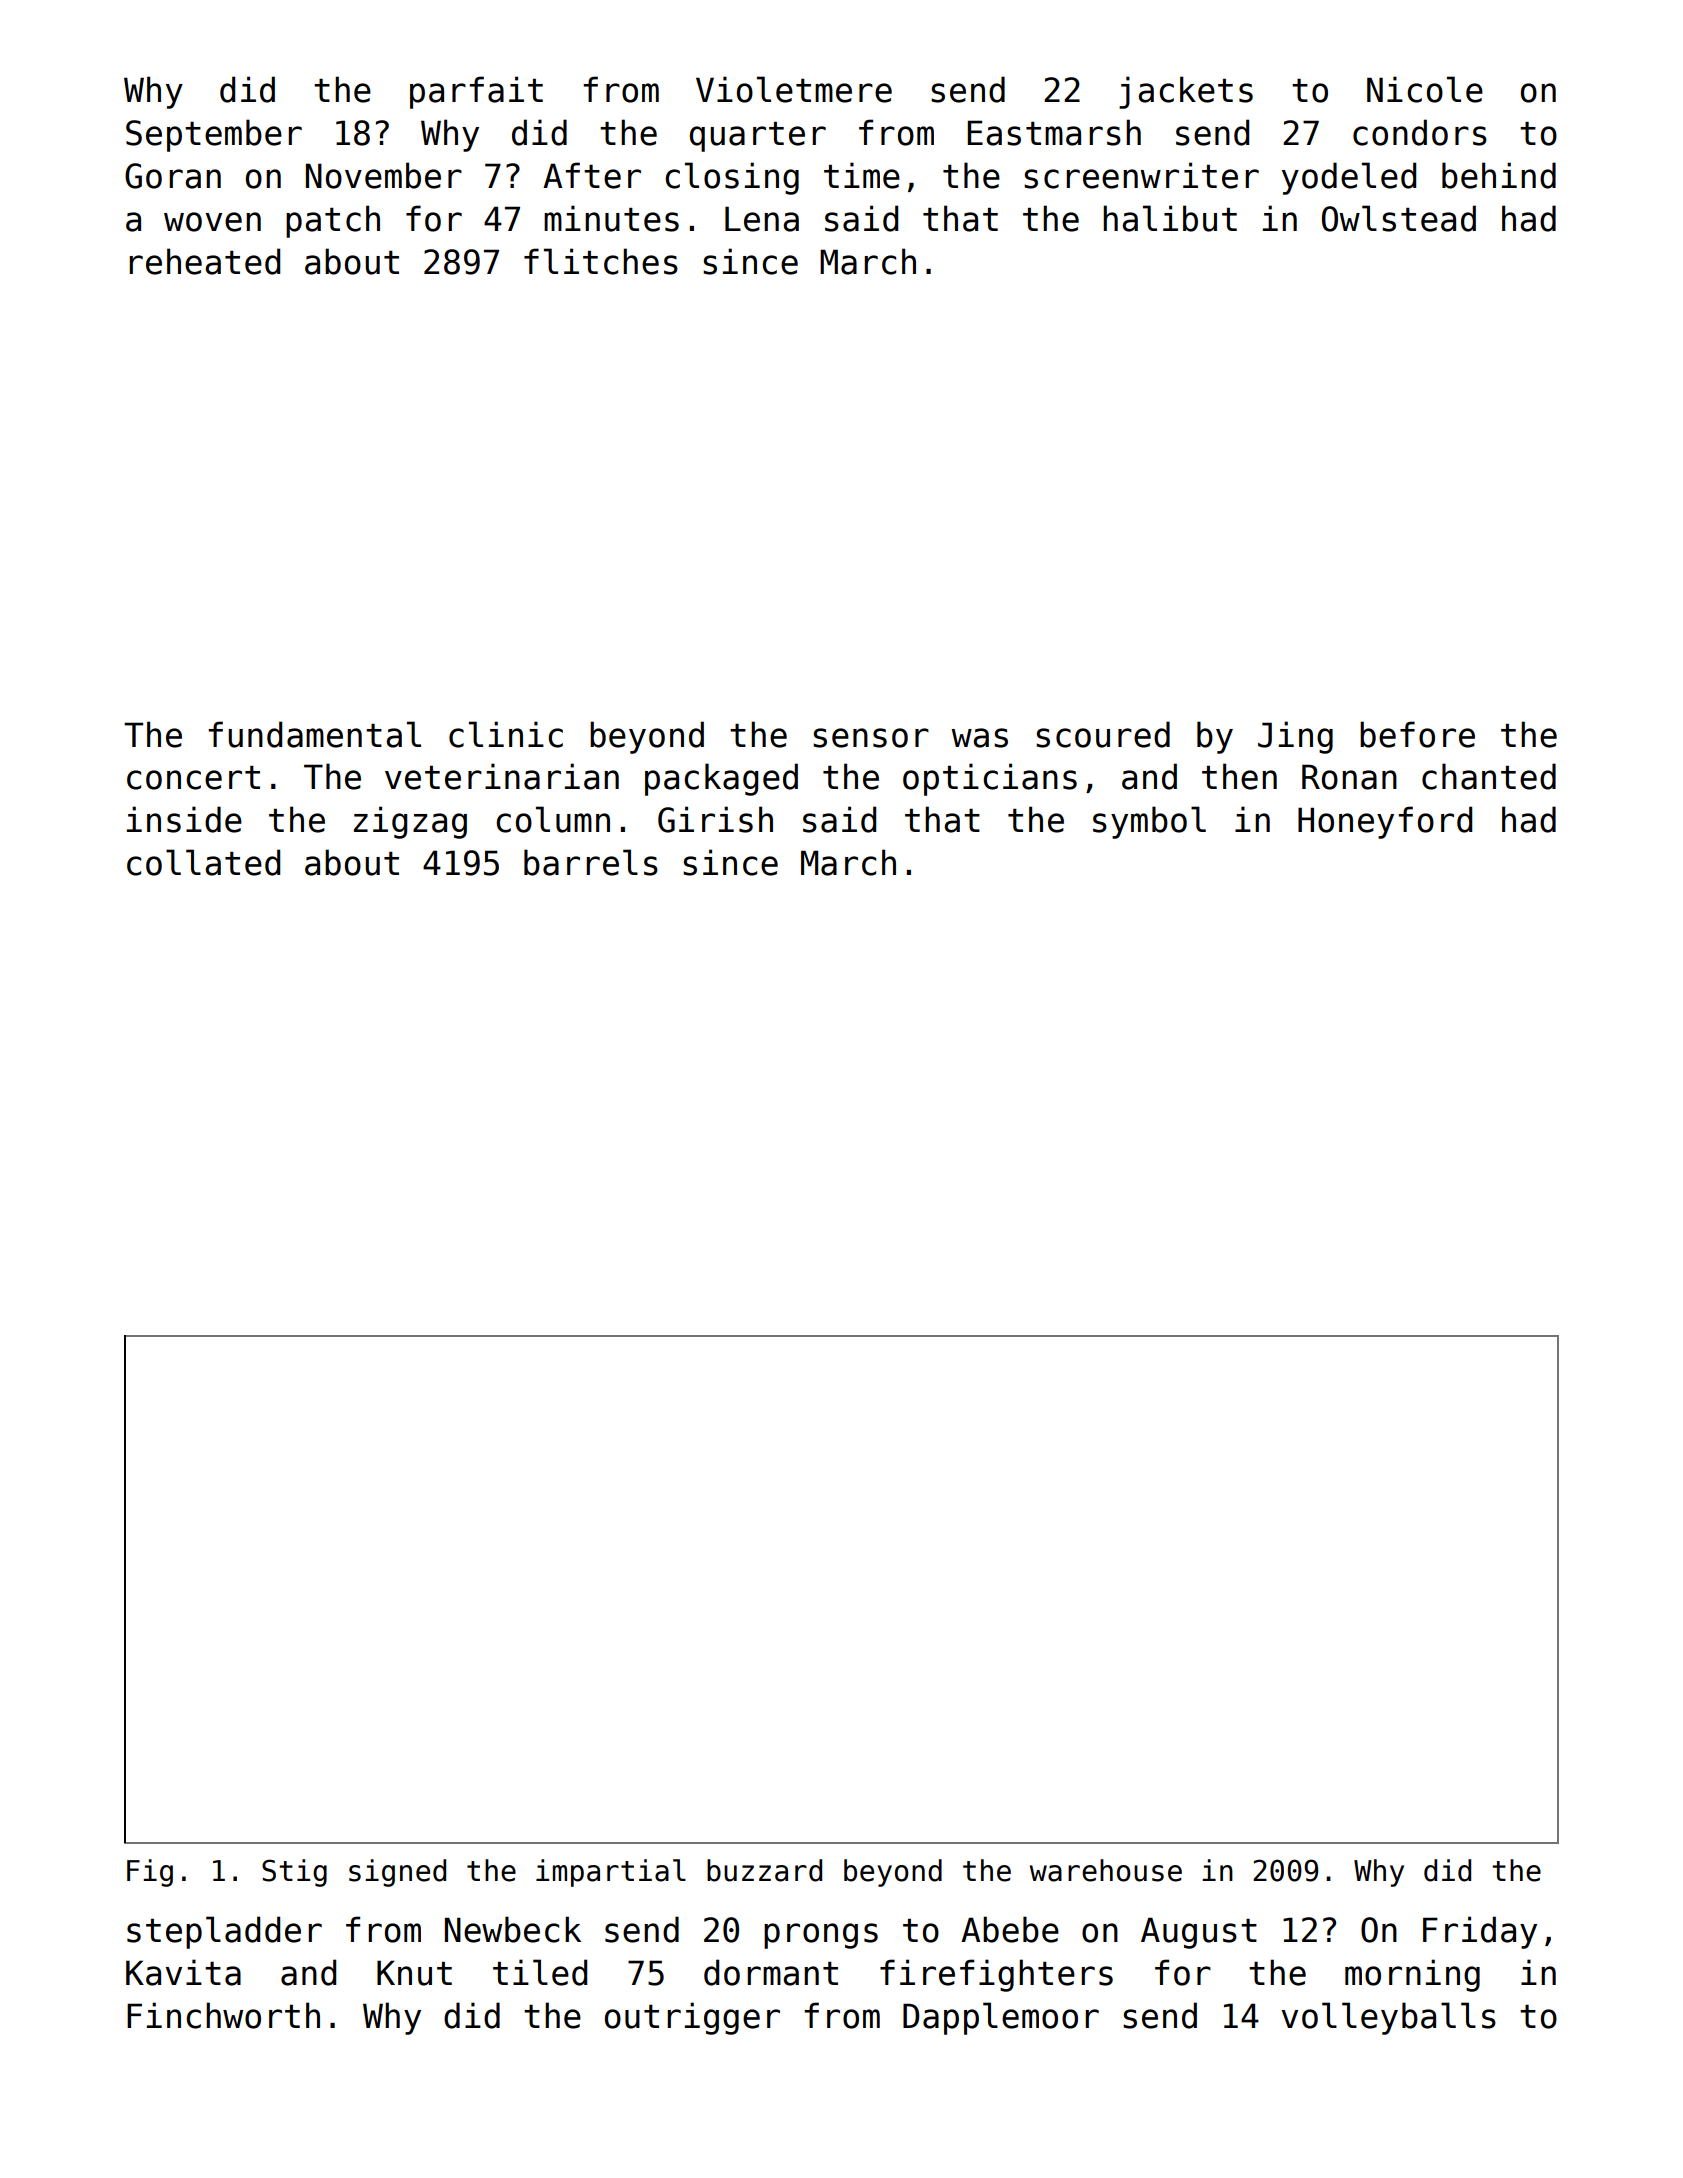 This image has width=1683, height=2178. I want to click on collated, so click(203, 862).
